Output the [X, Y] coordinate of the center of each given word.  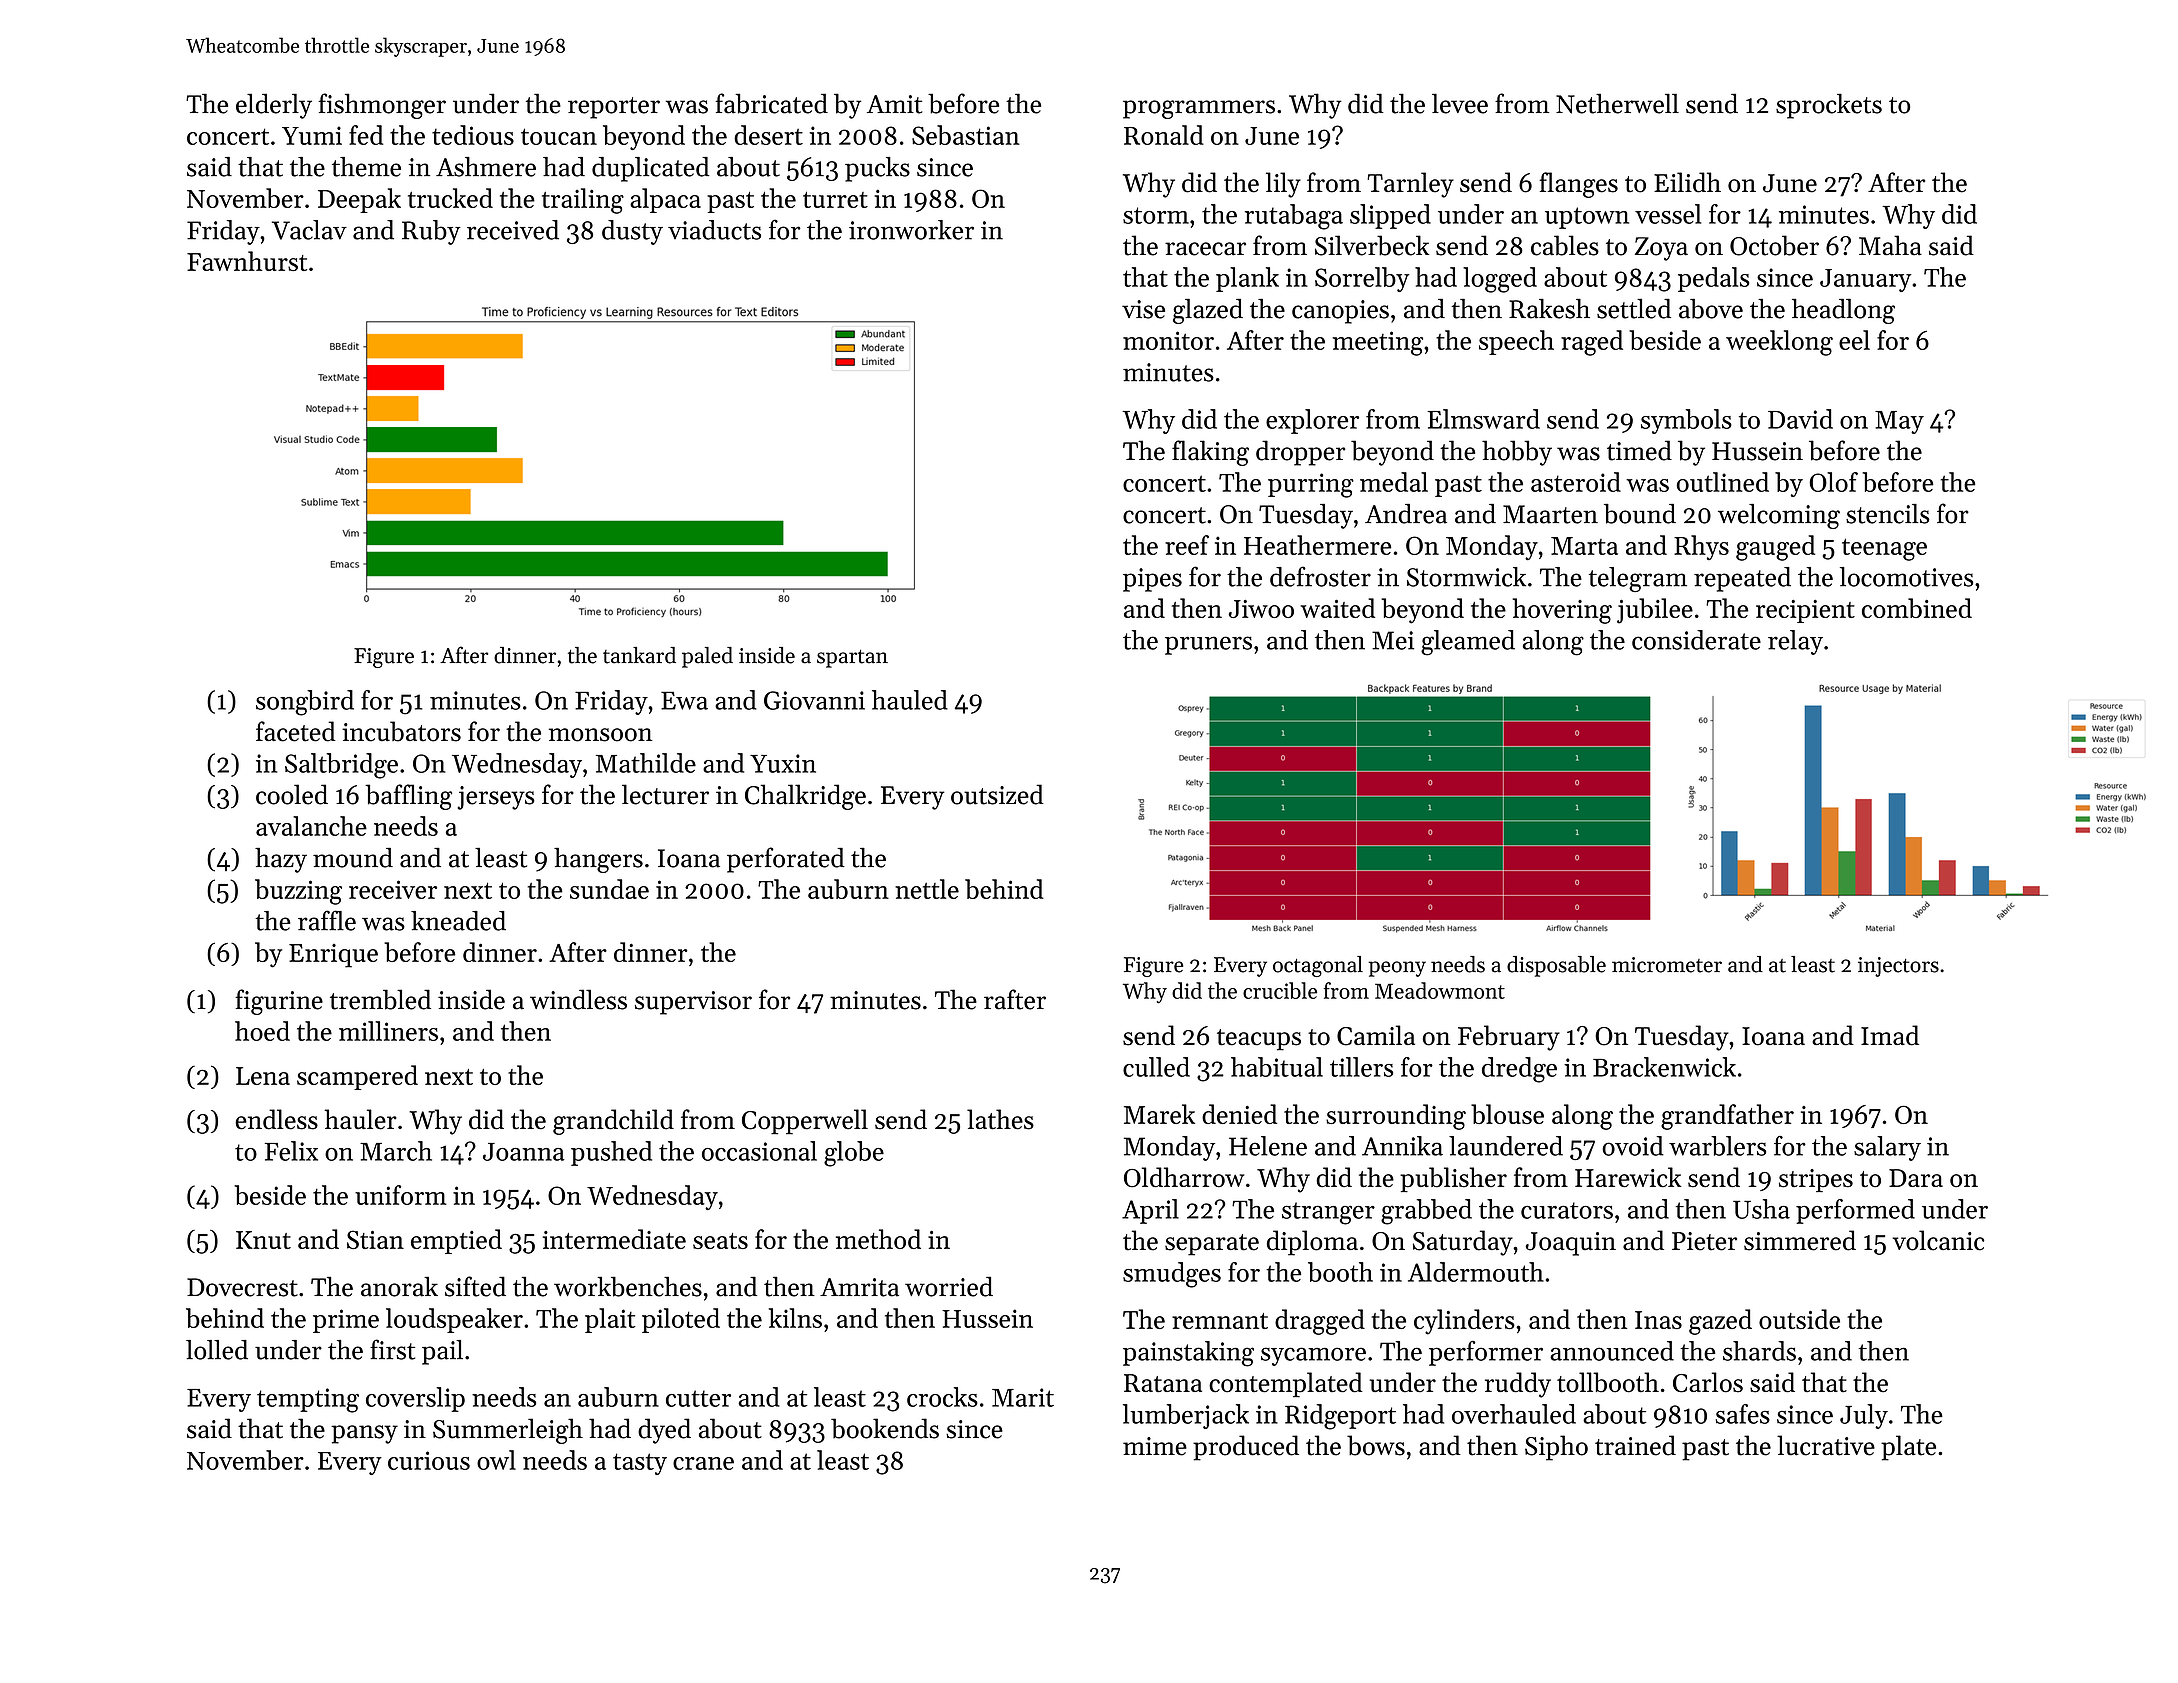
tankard [639, 655]
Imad [1890, 1035]
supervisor [693, 1003]
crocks [942, 1397]
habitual [1277, 1067]
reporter [614, 108]
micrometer [1667, 965]
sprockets [1829, 106]
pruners [1208, 645]
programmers [1199, 109]
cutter [698, 1398]
